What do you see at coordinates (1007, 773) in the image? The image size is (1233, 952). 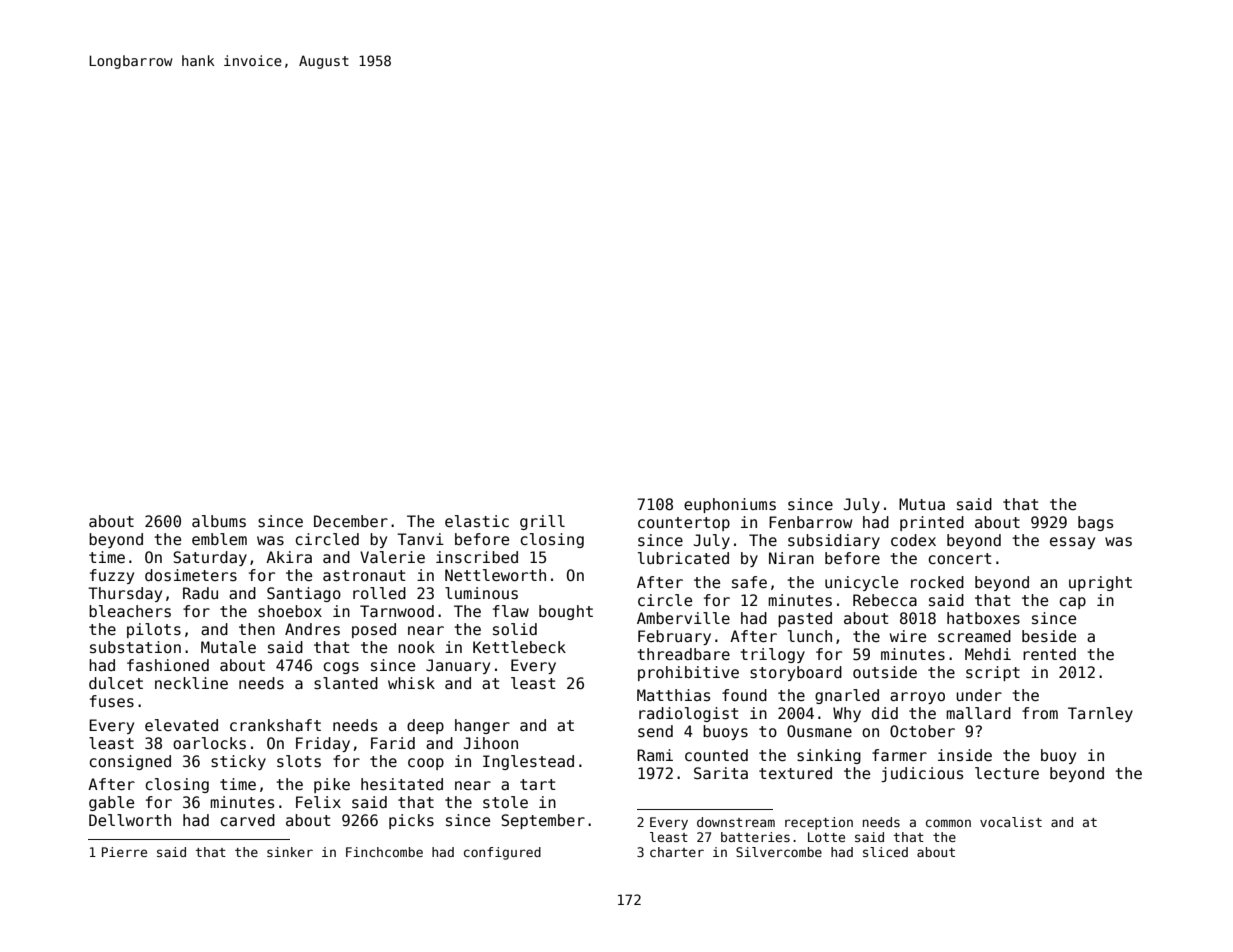 I see `lecture` at bounding box center [1007, 773].
